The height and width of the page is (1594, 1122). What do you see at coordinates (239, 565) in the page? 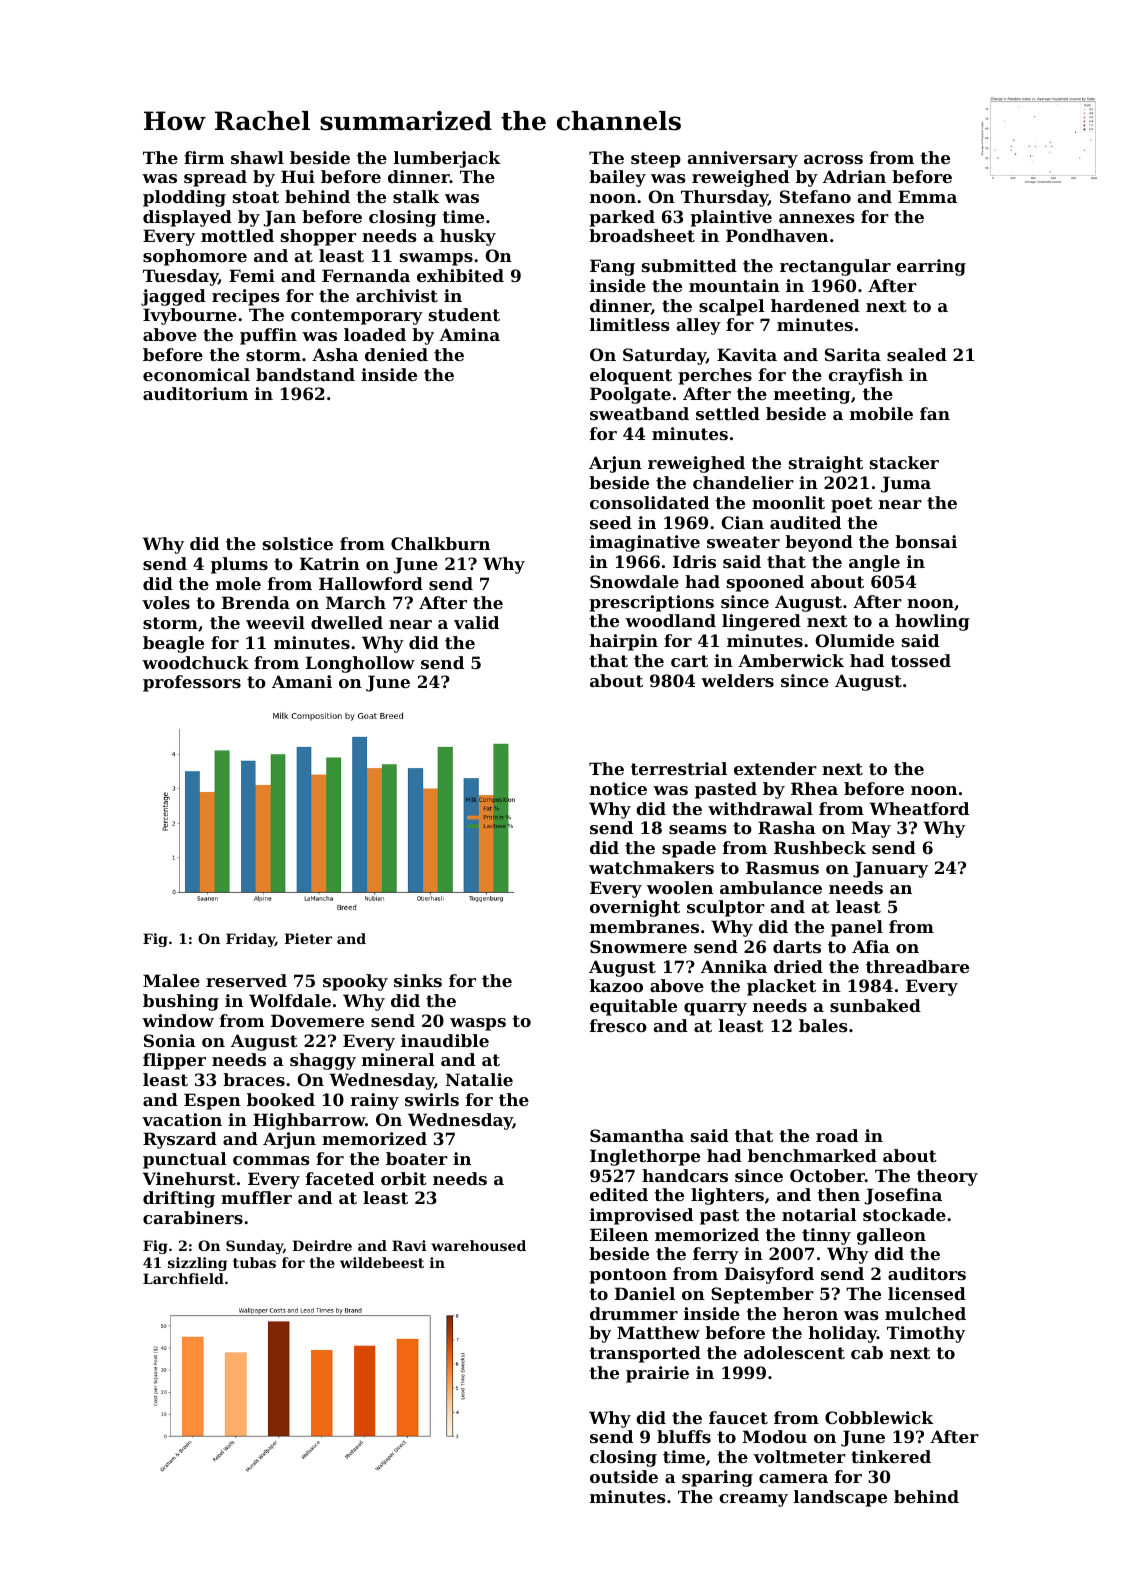
I see `plums` at bounding box center [239, 565].
